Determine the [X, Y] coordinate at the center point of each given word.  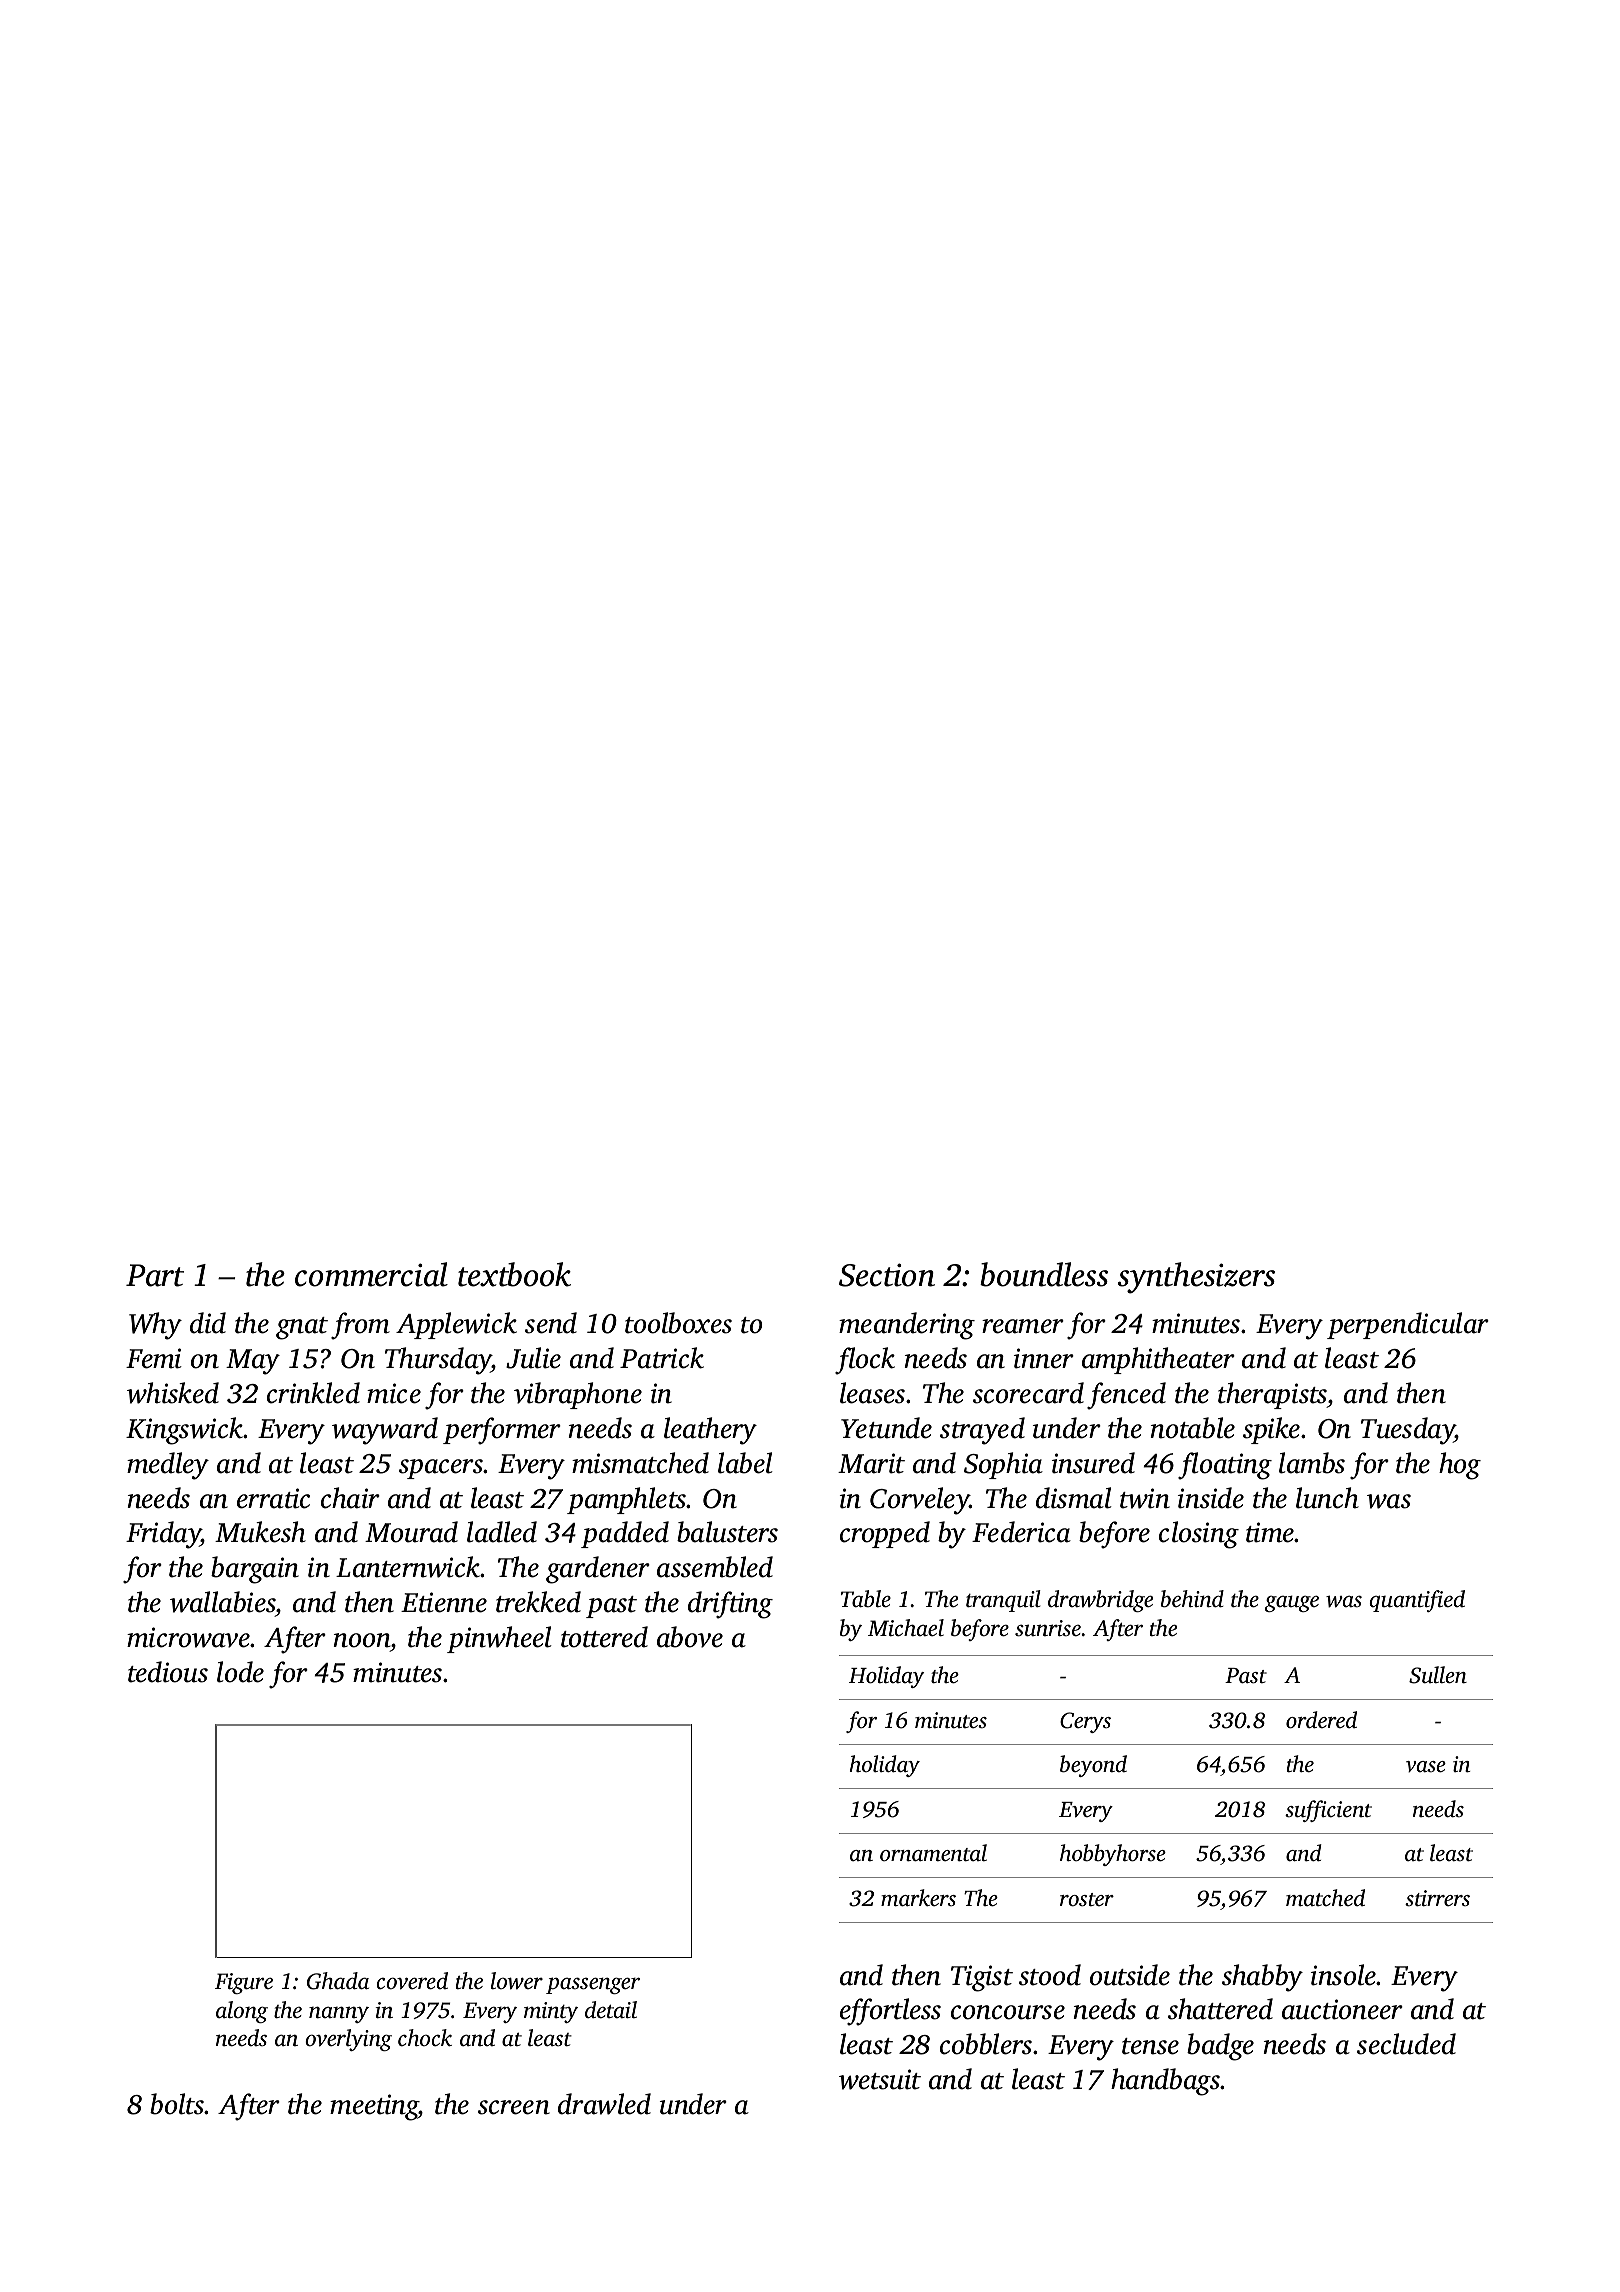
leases [872, 1393]
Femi [154, 1358]
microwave [189, 1637]
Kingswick [184, 1431]
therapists [1272, 1395]
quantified [1417, 1601]
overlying [348, 2040]
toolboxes [678, 1323]
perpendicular [1408, 1325]
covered [412, 1981]
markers [918, 1898]
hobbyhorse [1113, 1855]
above [690, 1637]
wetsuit [880, 2079]
